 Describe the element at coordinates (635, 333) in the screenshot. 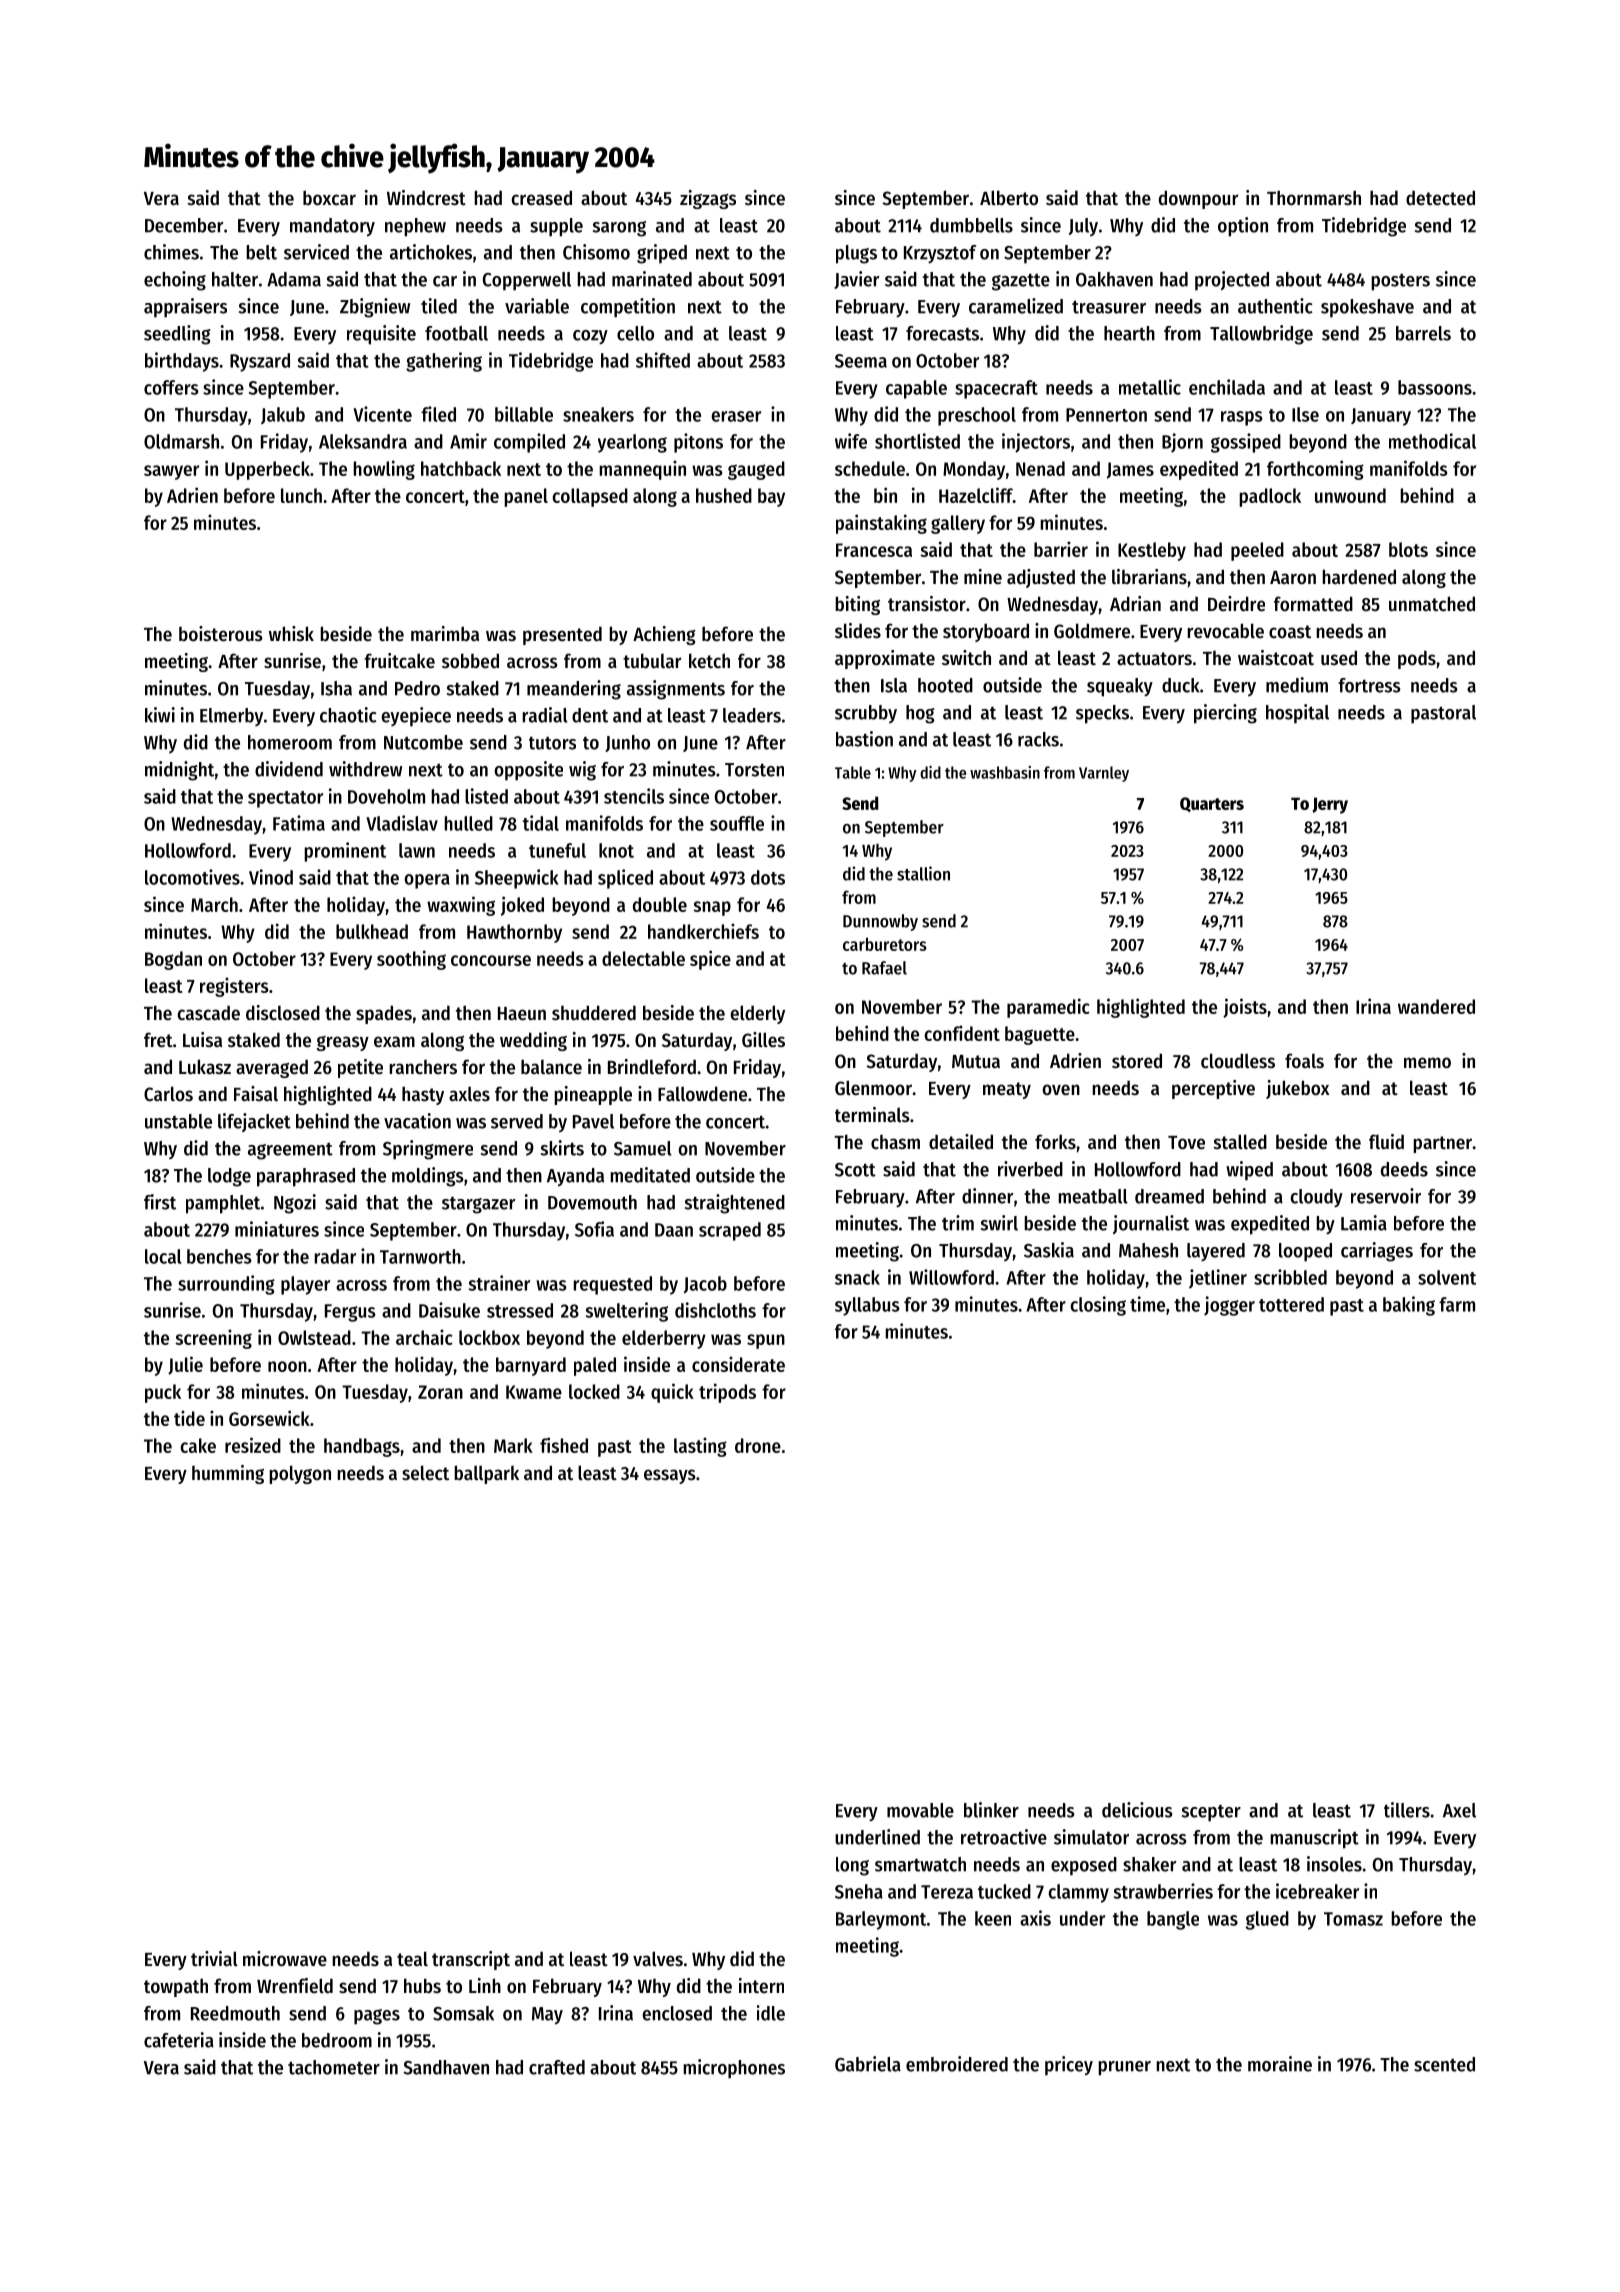

I see `cello` at that location.
